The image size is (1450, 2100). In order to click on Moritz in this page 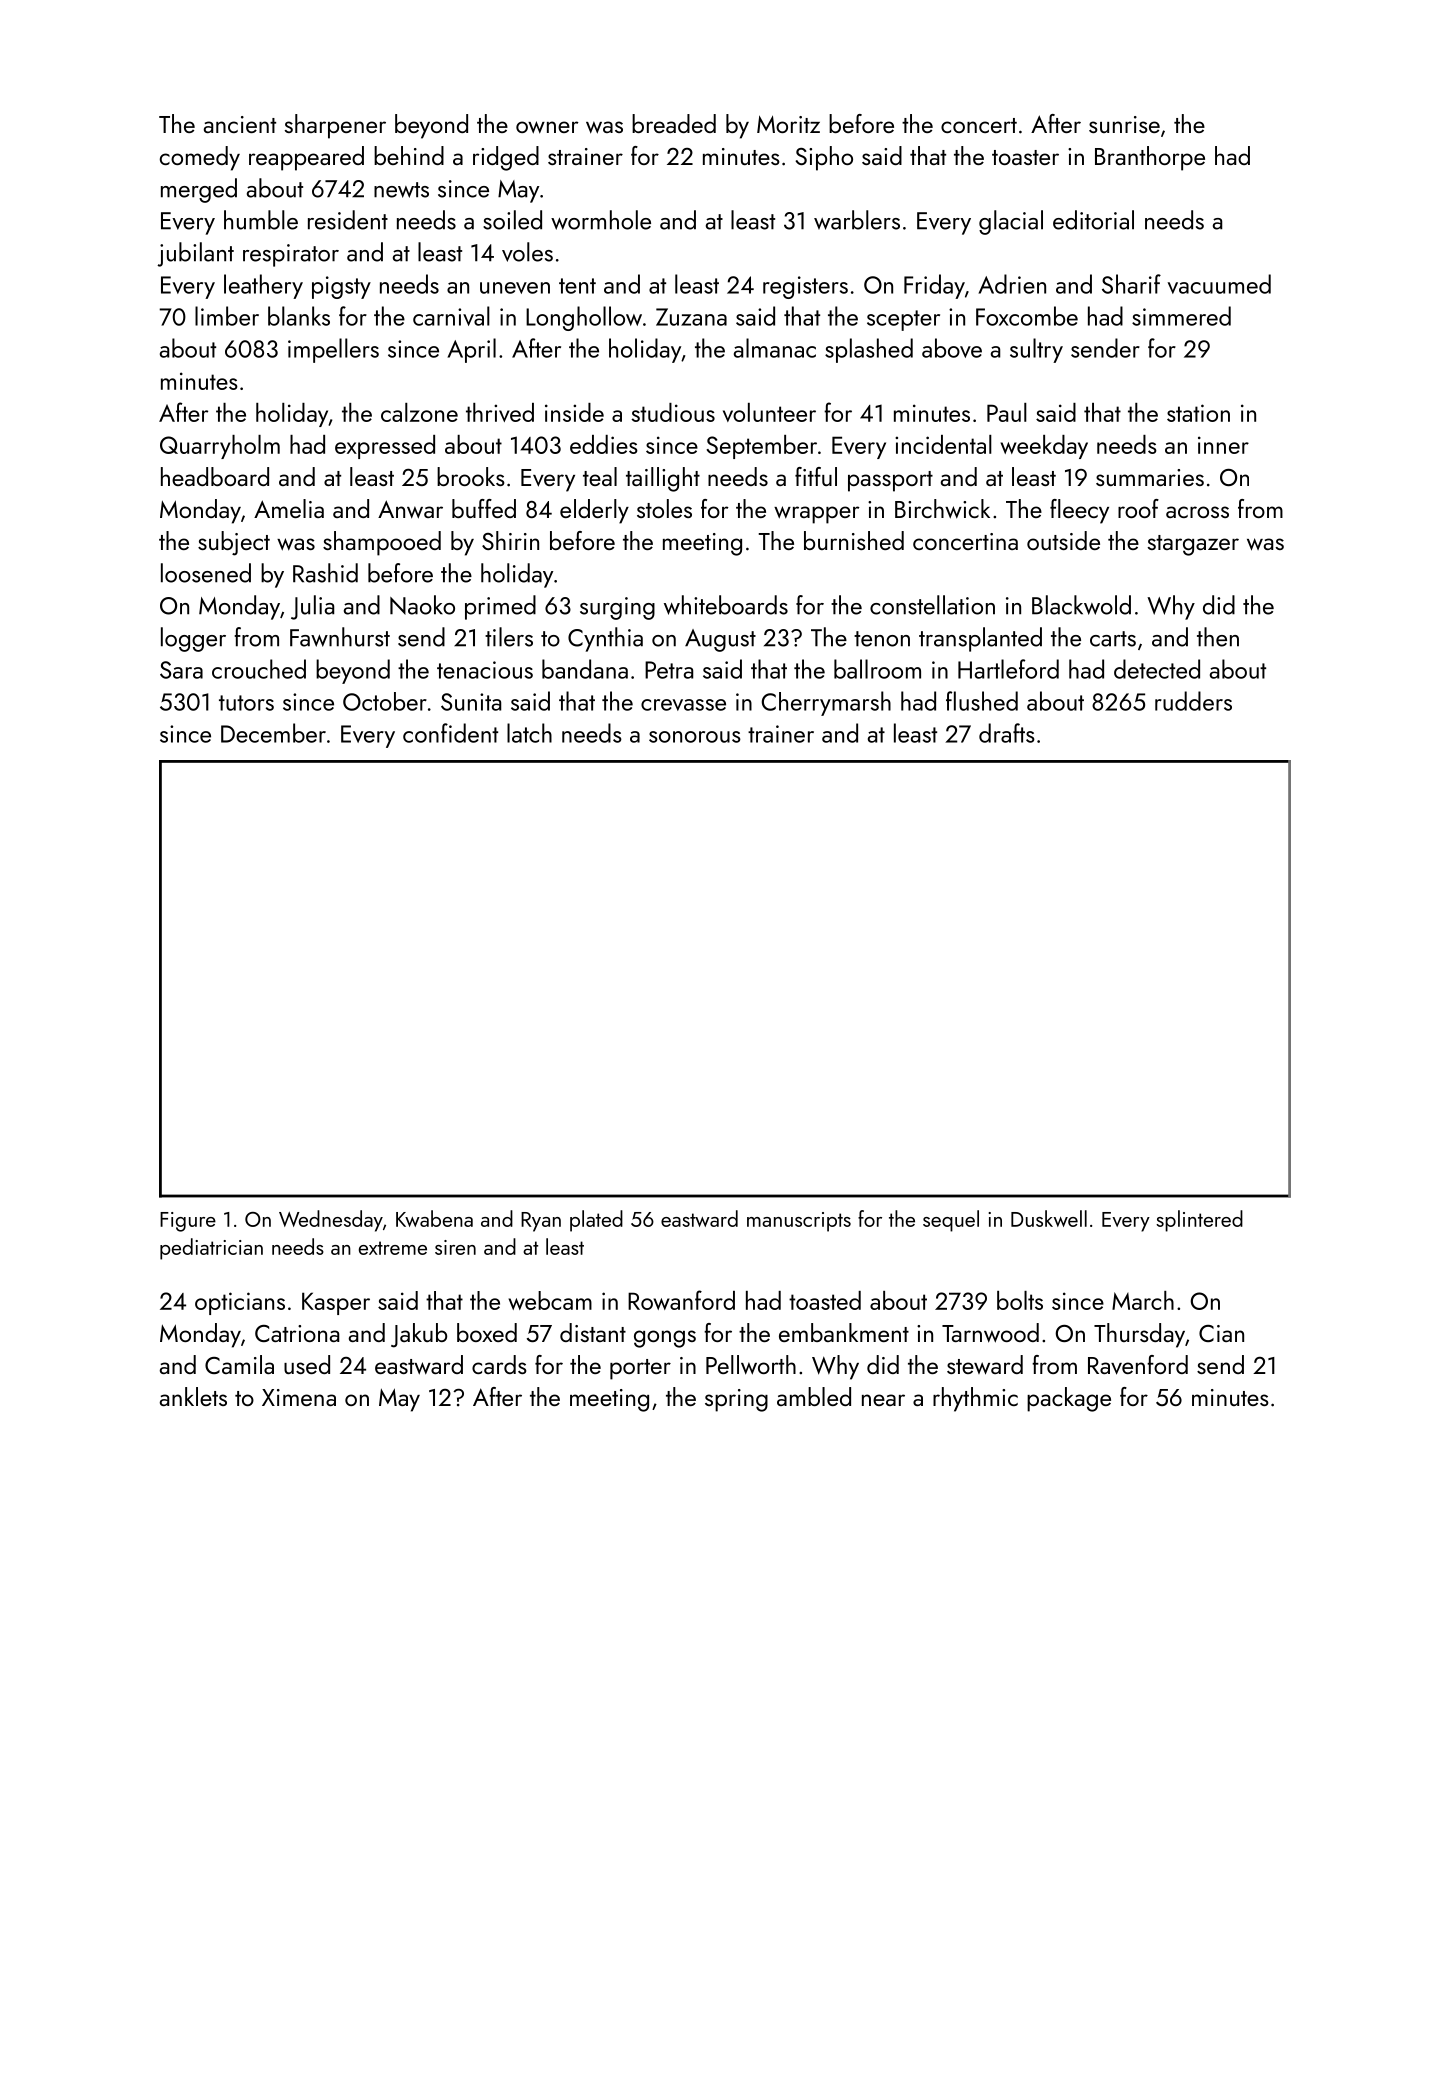, I will do `click(788, 124)`.
